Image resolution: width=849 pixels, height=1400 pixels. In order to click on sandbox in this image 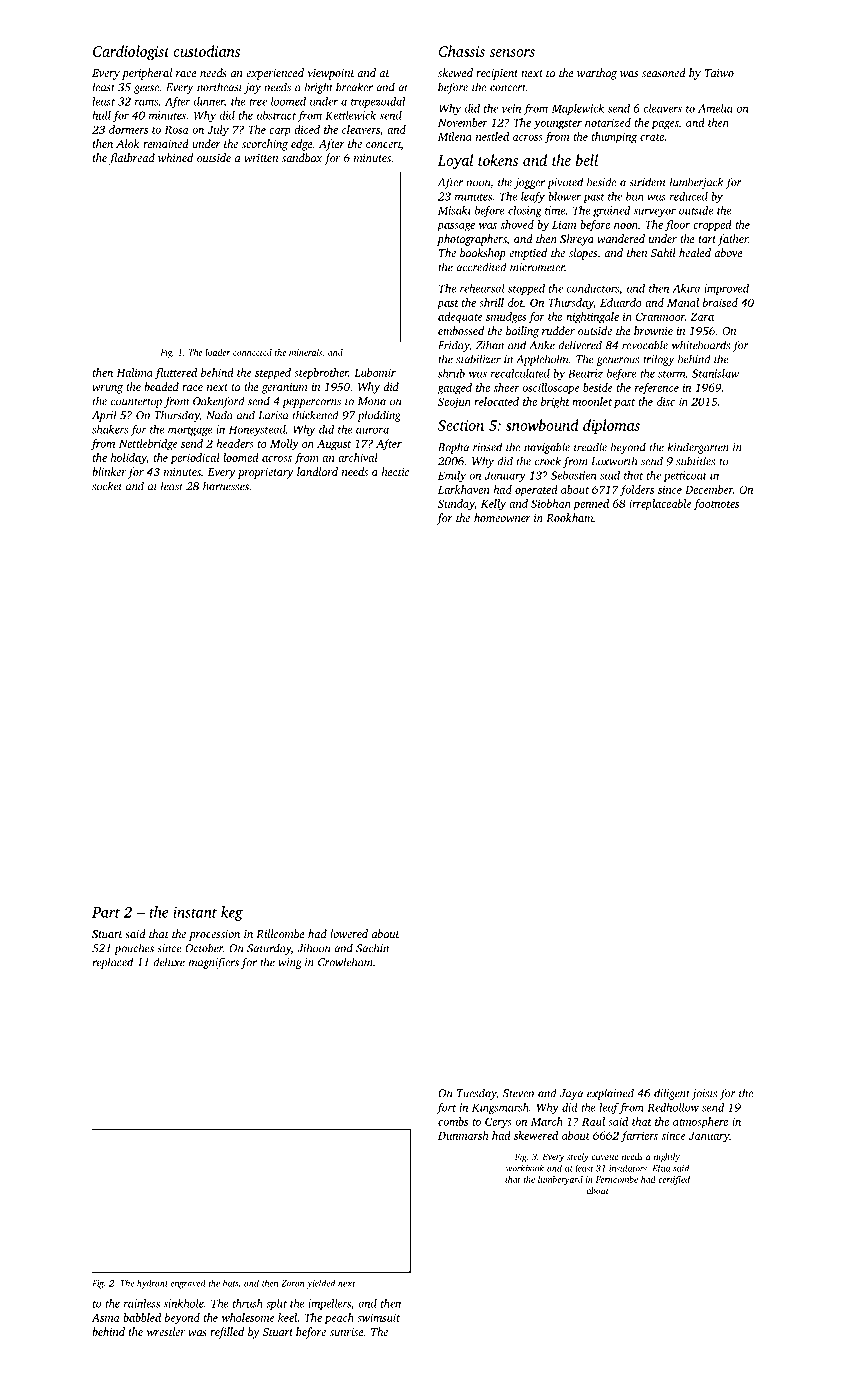, I will do `click(302, 157)`.
